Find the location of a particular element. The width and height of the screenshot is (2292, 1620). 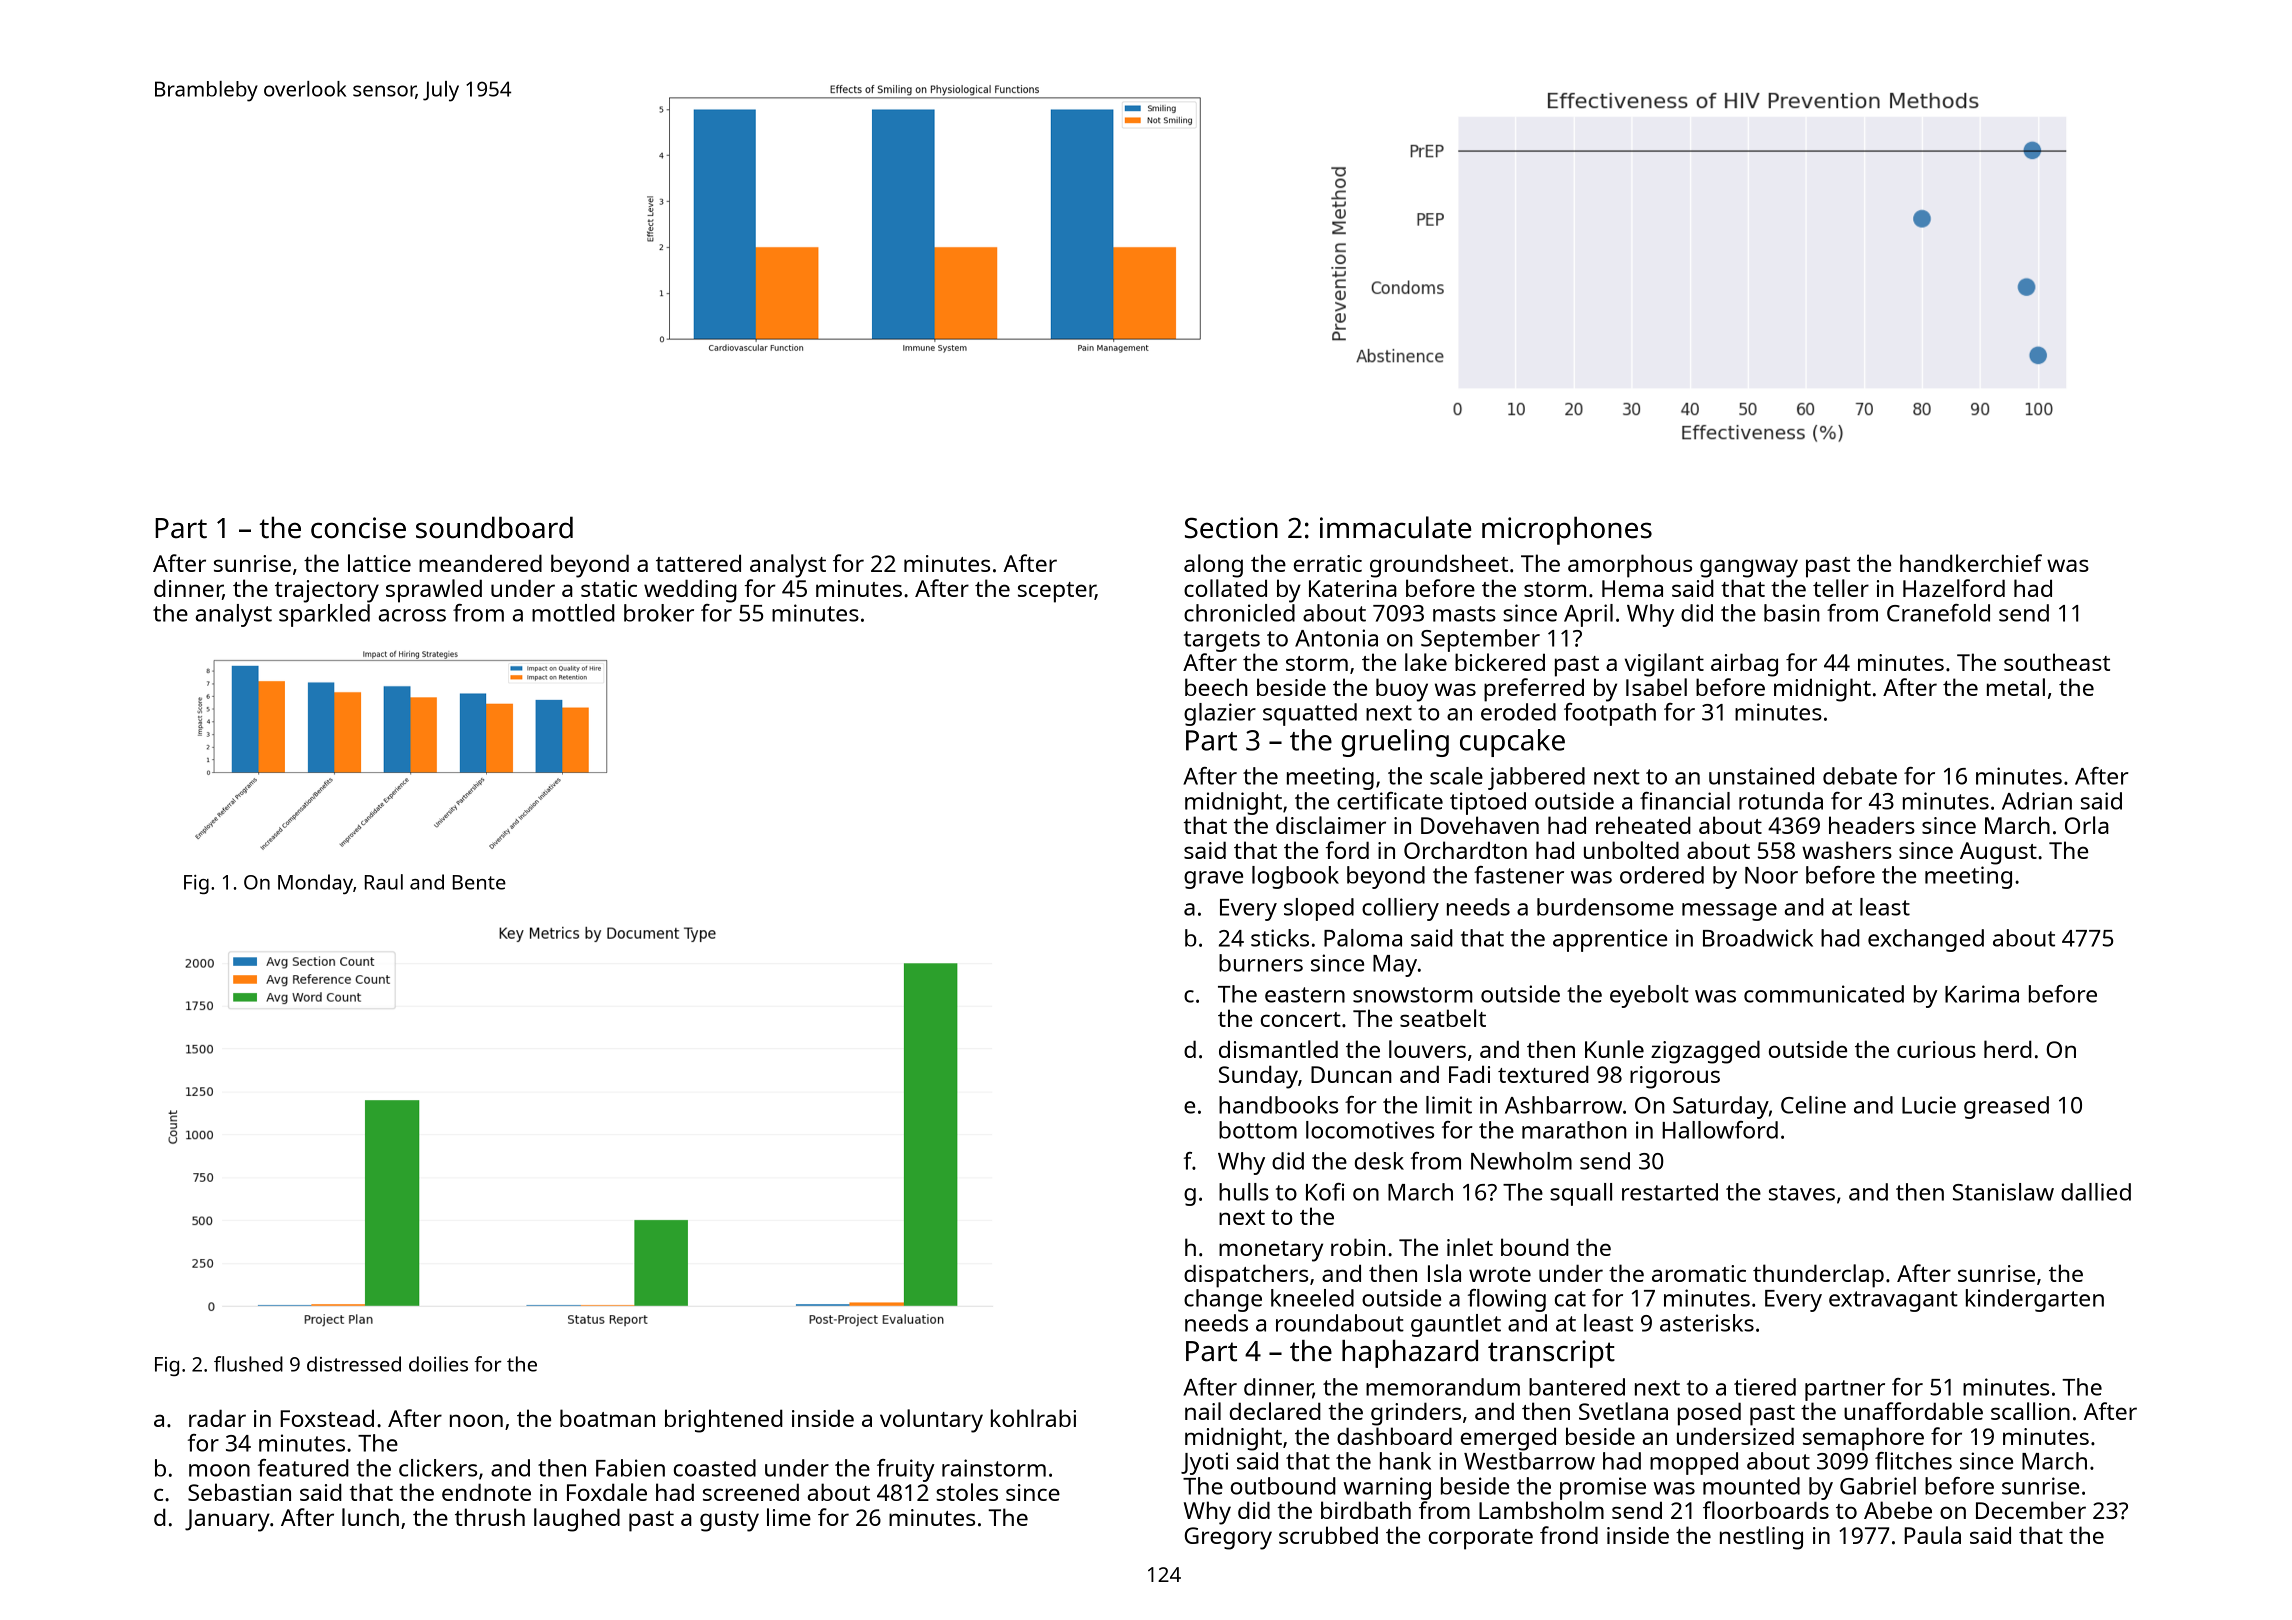

gangway is located at coordinates (1749, 568).
